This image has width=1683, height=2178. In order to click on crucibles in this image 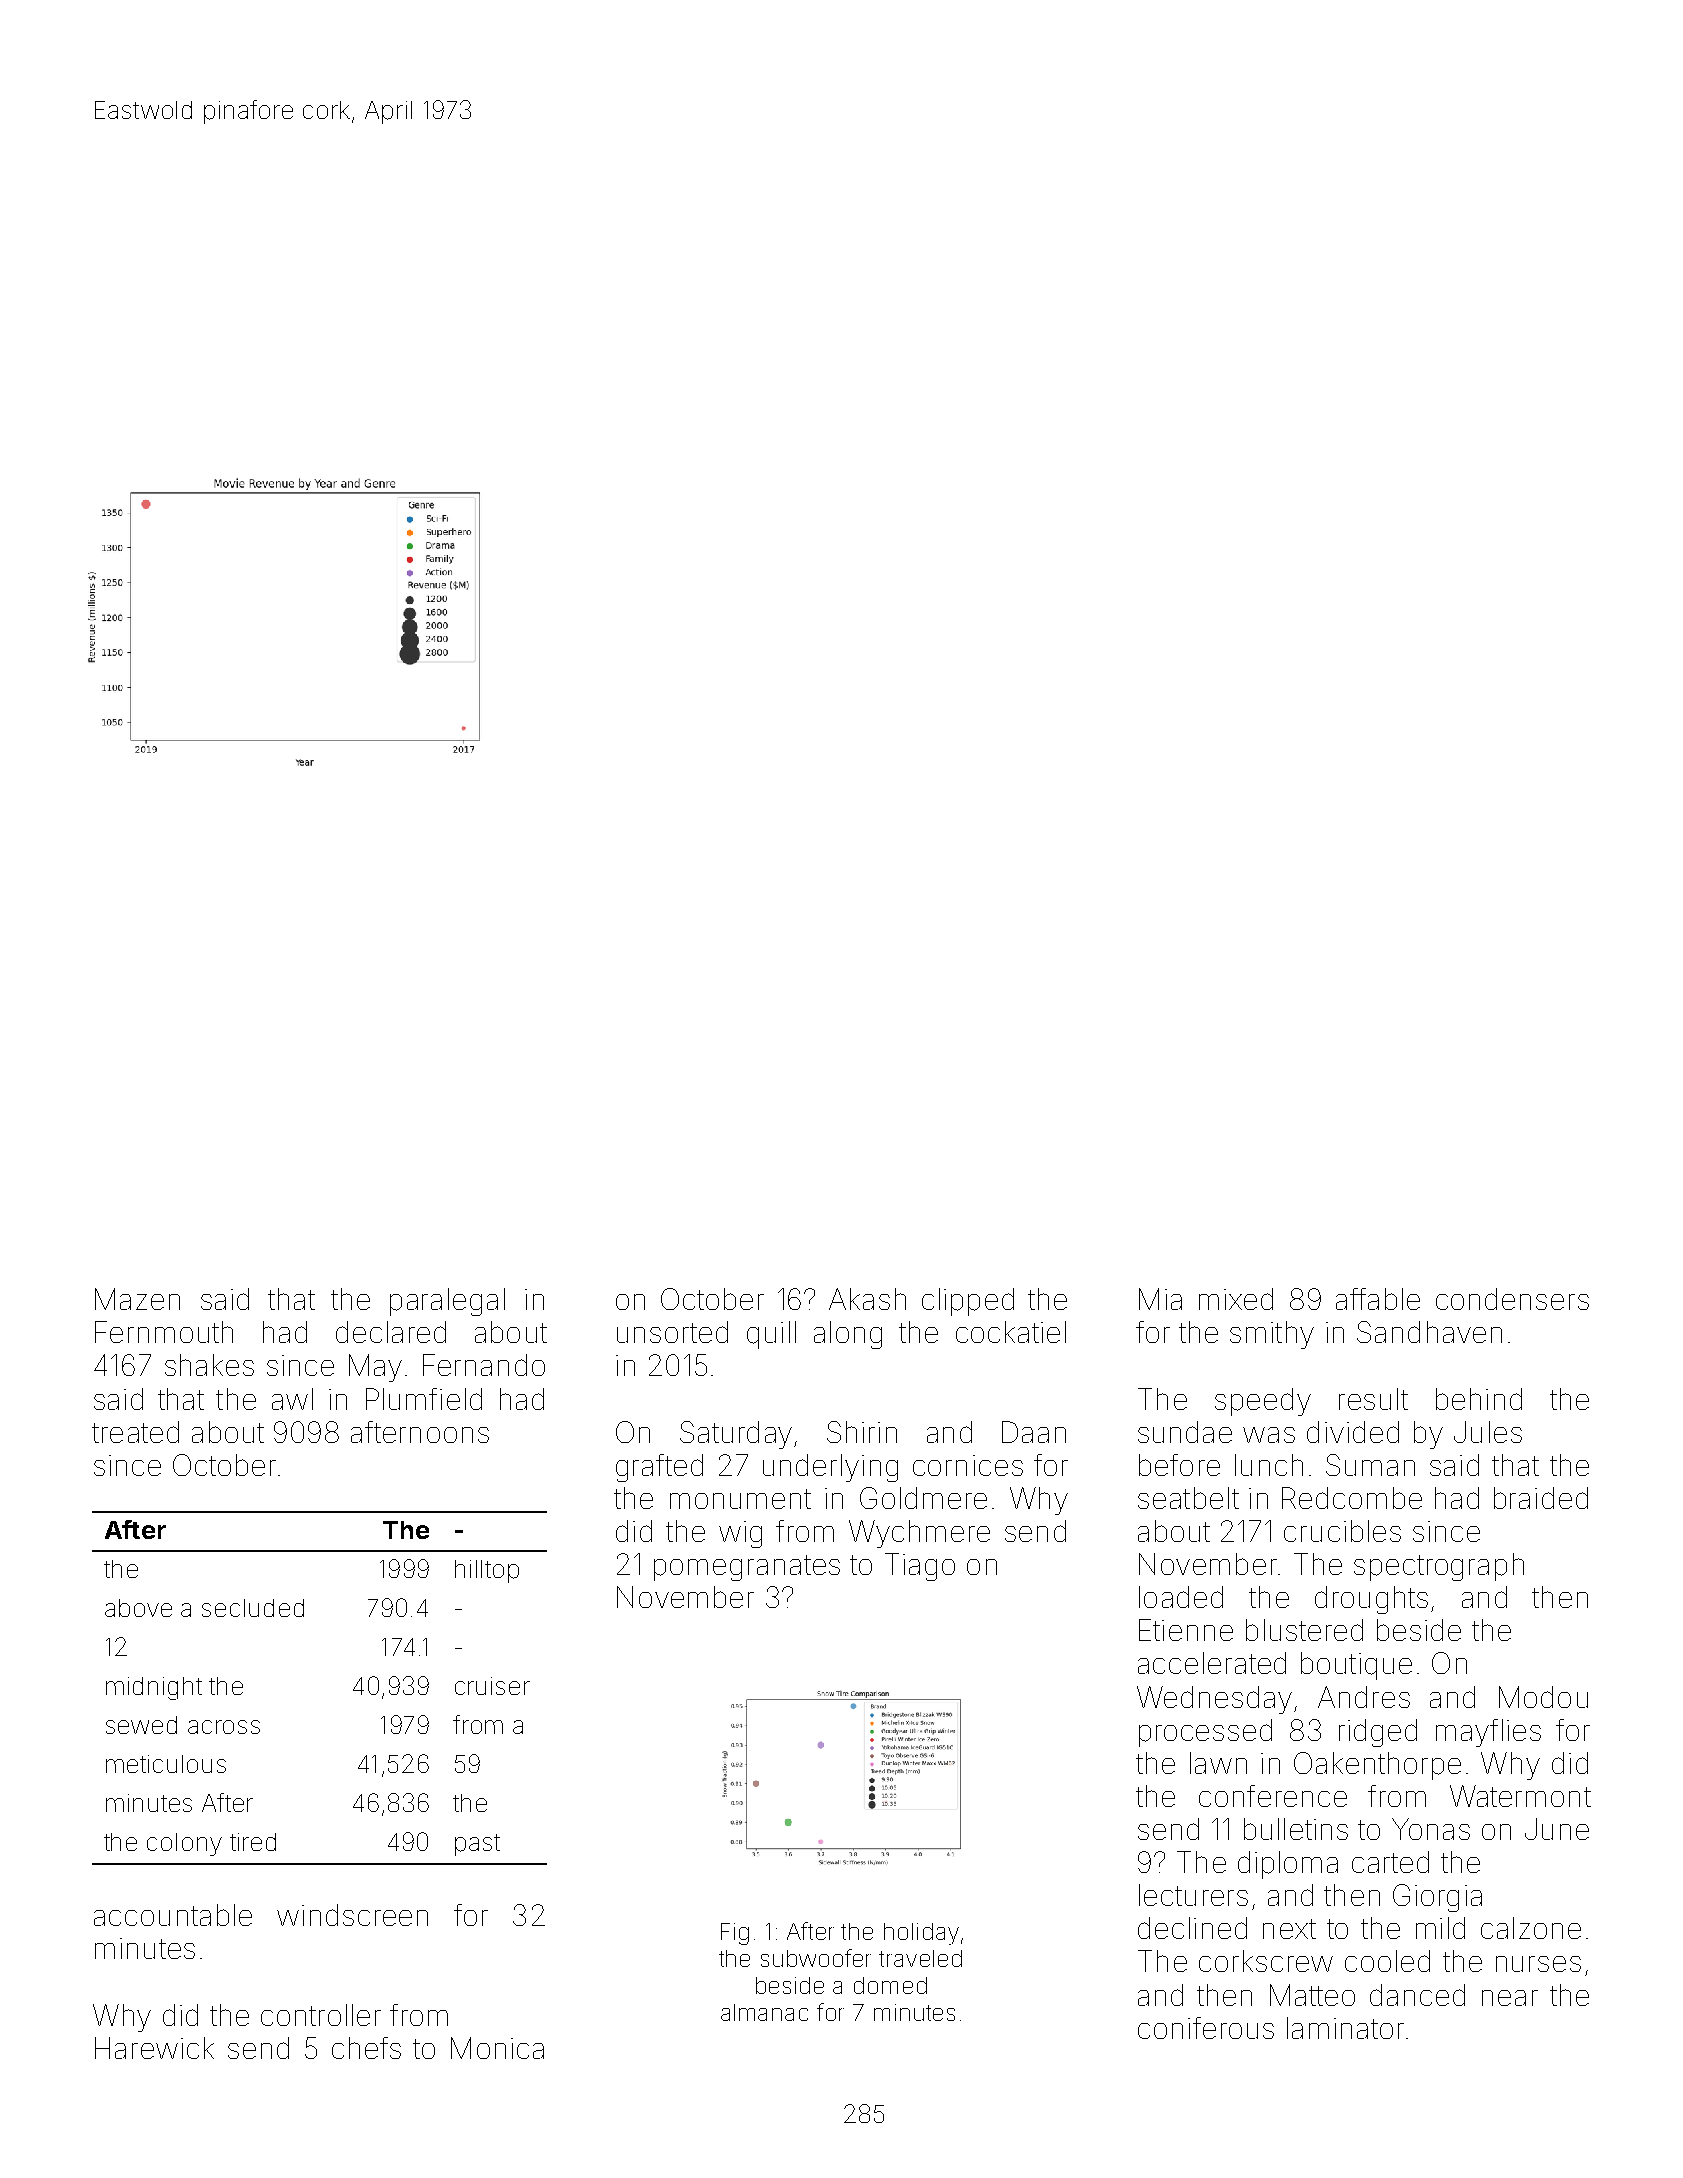, I will do `click(1342, 1531)`.
